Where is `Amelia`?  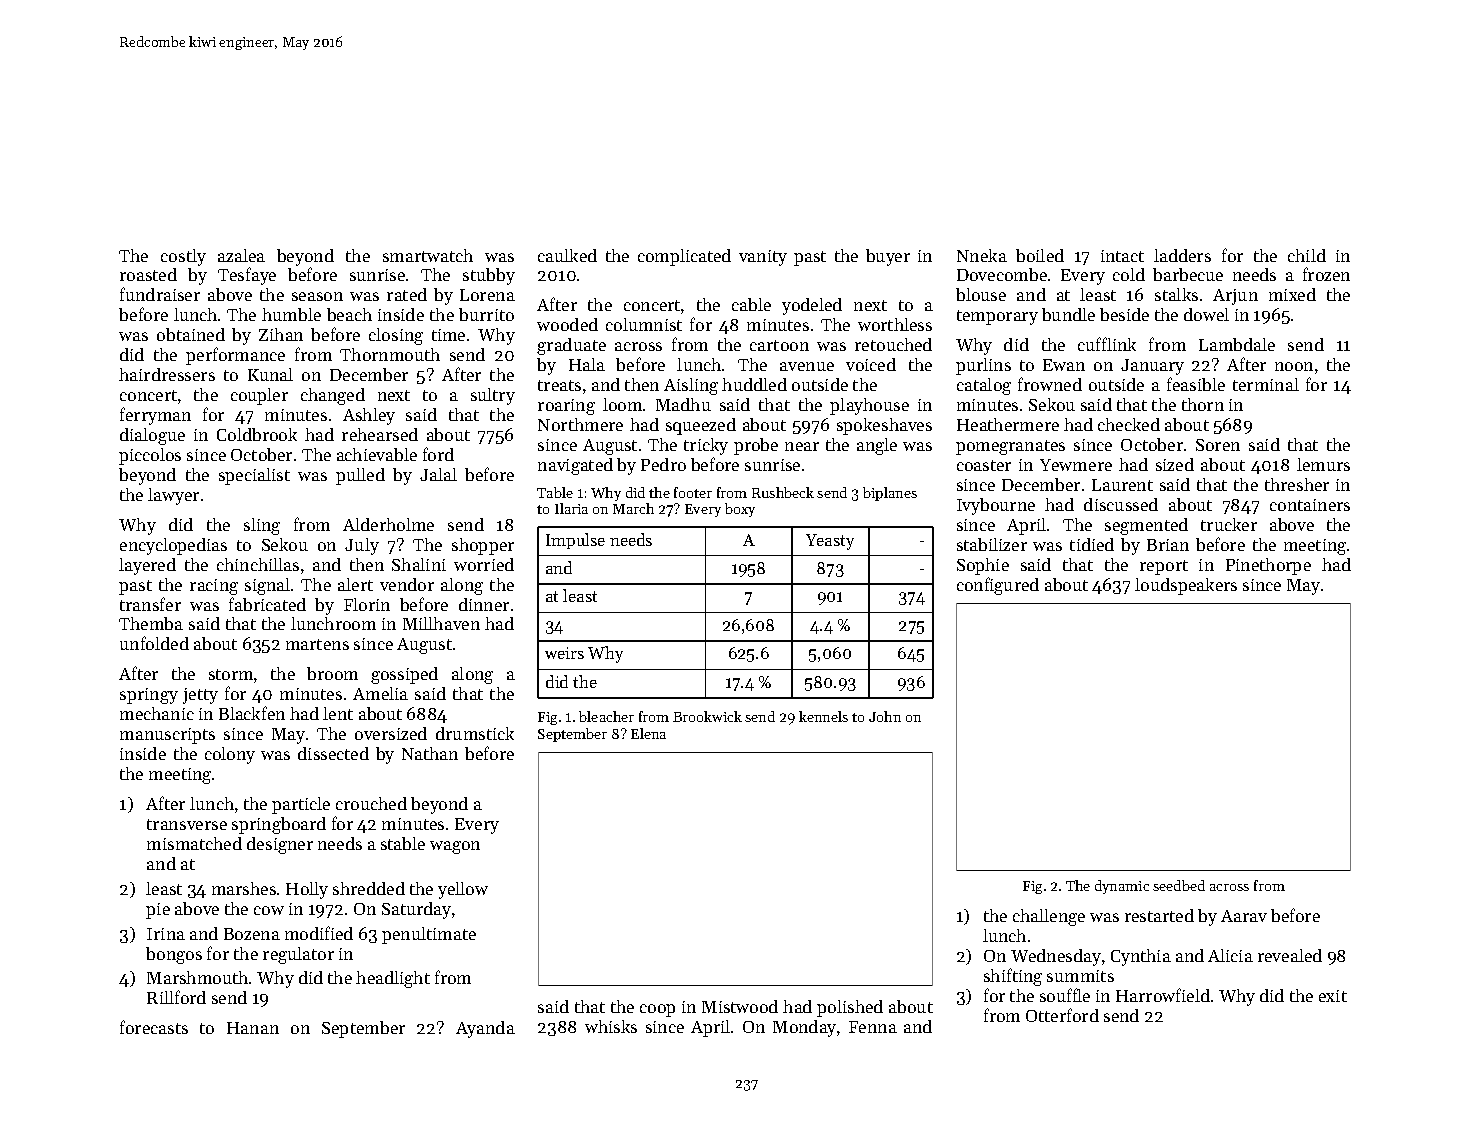
Amelia is located at coordinates (380, 693).
